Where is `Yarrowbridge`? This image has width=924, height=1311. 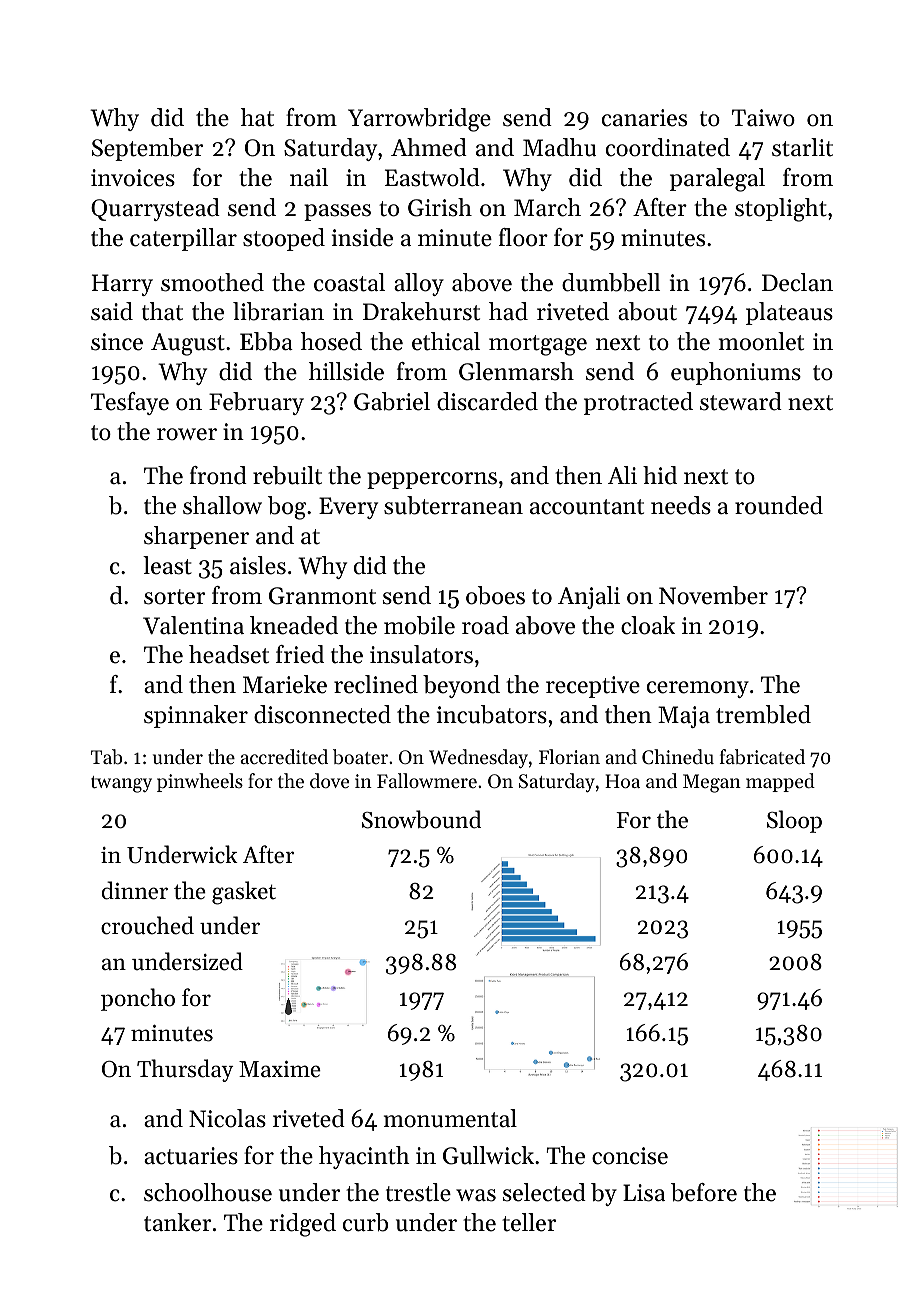 Yarrowbridge is located at coordinates (419, 120).
